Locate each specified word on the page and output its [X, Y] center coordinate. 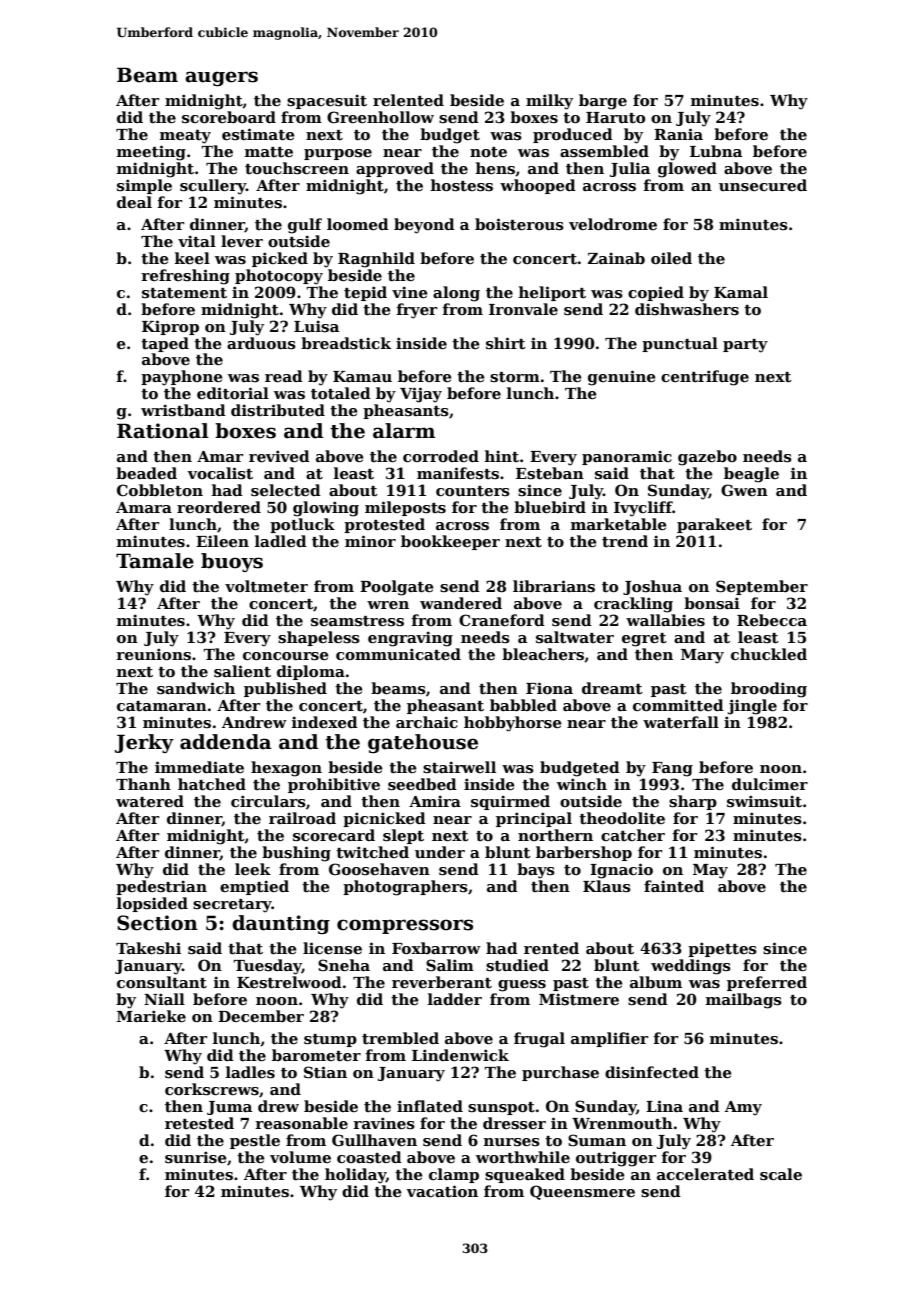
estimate [258, 134]
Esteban [550, 473]
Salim [450, 965]
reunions [153, 654]
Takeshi [148, 948]
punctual [680, 344]
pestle [255, 1141]
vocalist [220, 473]
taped [165, 344]
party [745, 346]
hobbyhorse [513, 724]
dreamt [612, 688]
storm [515, 377]
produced [573, 135]
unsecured [763, 185]
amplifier [609, 1039]
